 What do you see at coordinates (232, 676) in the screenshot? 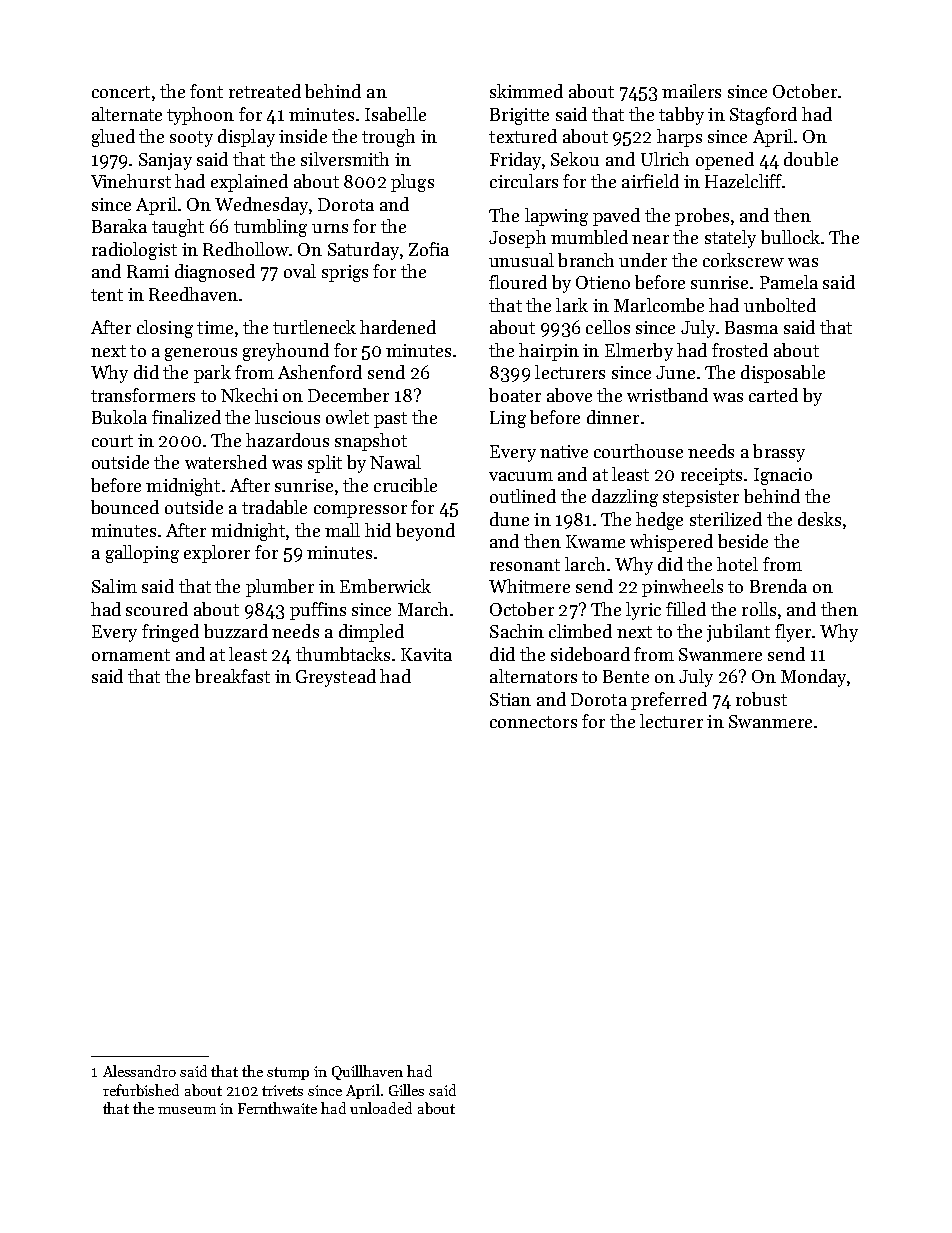
I see `breakfast` at bounding box center [232, 676].
